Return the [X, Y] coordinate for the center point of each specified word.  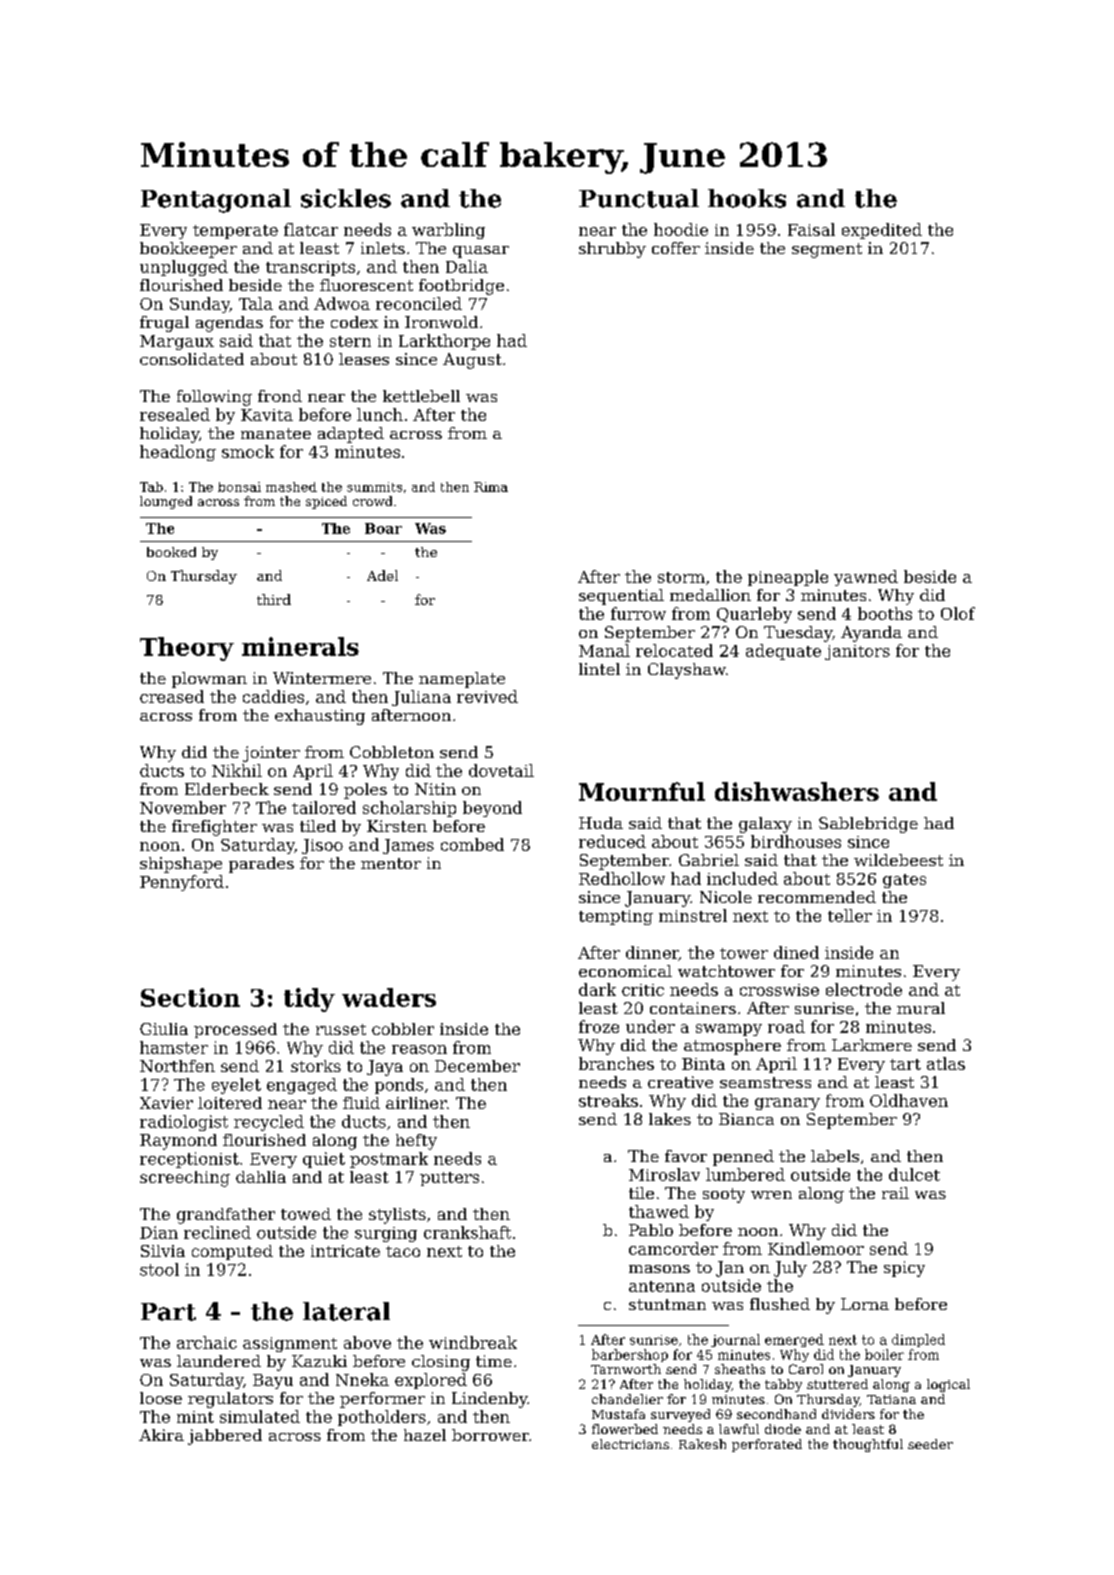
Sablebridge [868, 825]
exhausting [320, 717]
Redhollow [622, 878]
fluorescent [366, 285]
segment [827, 250]
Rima [491, 487]
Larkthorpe [444, 342]
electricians [630, 1444]
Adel [382, 575]
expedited [882, 231]
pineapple [788, 578]
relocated [674, 650]
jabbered [225, 1437]
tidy [309, 1000]
